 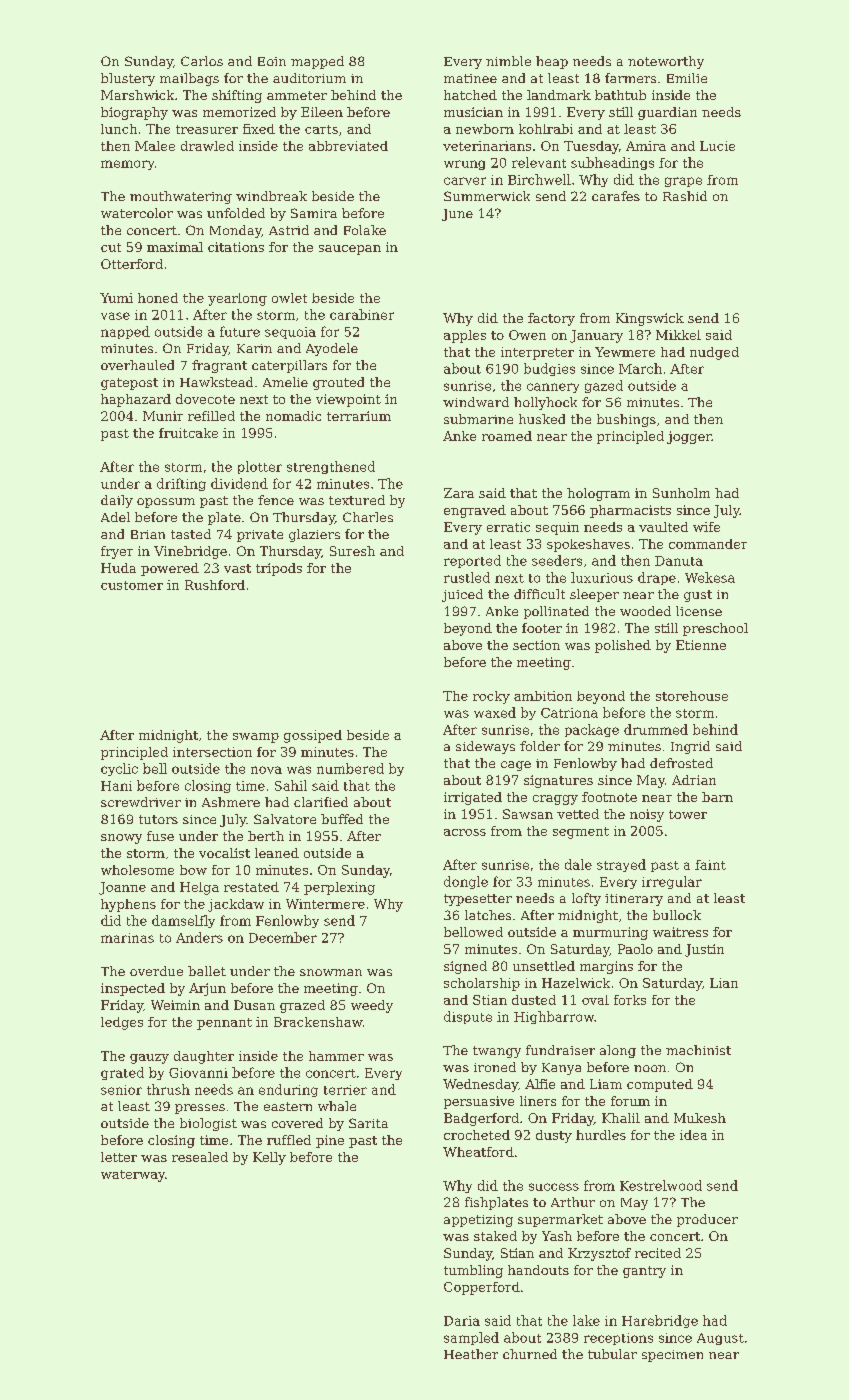 What do you see at coordinates (276, 500) in the document?
I see `fence` at bounding box center [276, 500].
